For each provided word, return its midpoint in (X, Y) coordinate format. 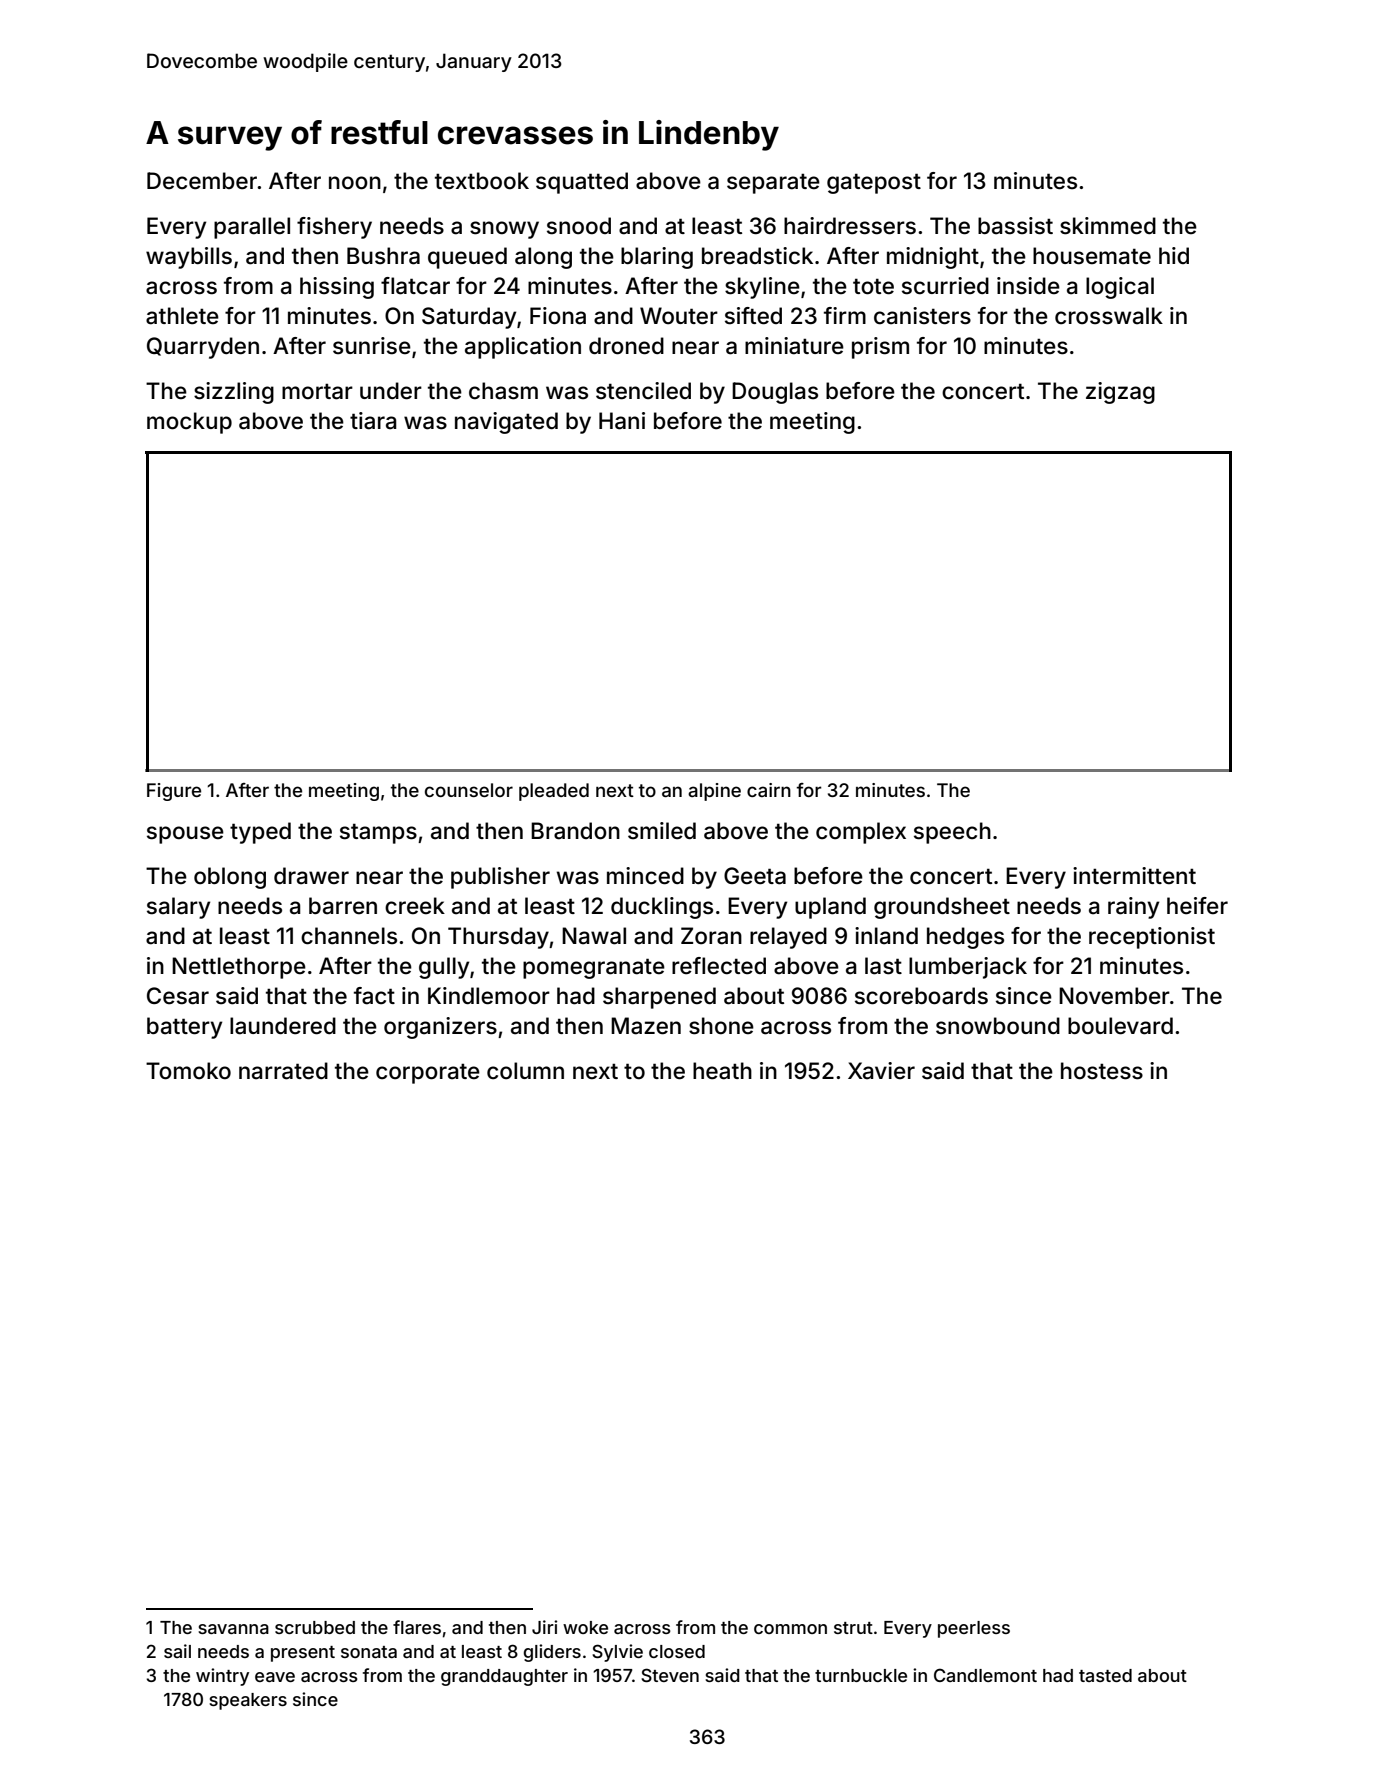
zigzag (1120, 393)
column (525, 1071)
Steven (670, 1675)
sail (177, 1651)
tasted (1105, 1675)
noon (355, 183)
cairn (769, 790)
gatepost (874, 184)
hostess (1102, 1071)
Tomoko (188, 1071)
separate (773, 184)
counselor (469, 790)
